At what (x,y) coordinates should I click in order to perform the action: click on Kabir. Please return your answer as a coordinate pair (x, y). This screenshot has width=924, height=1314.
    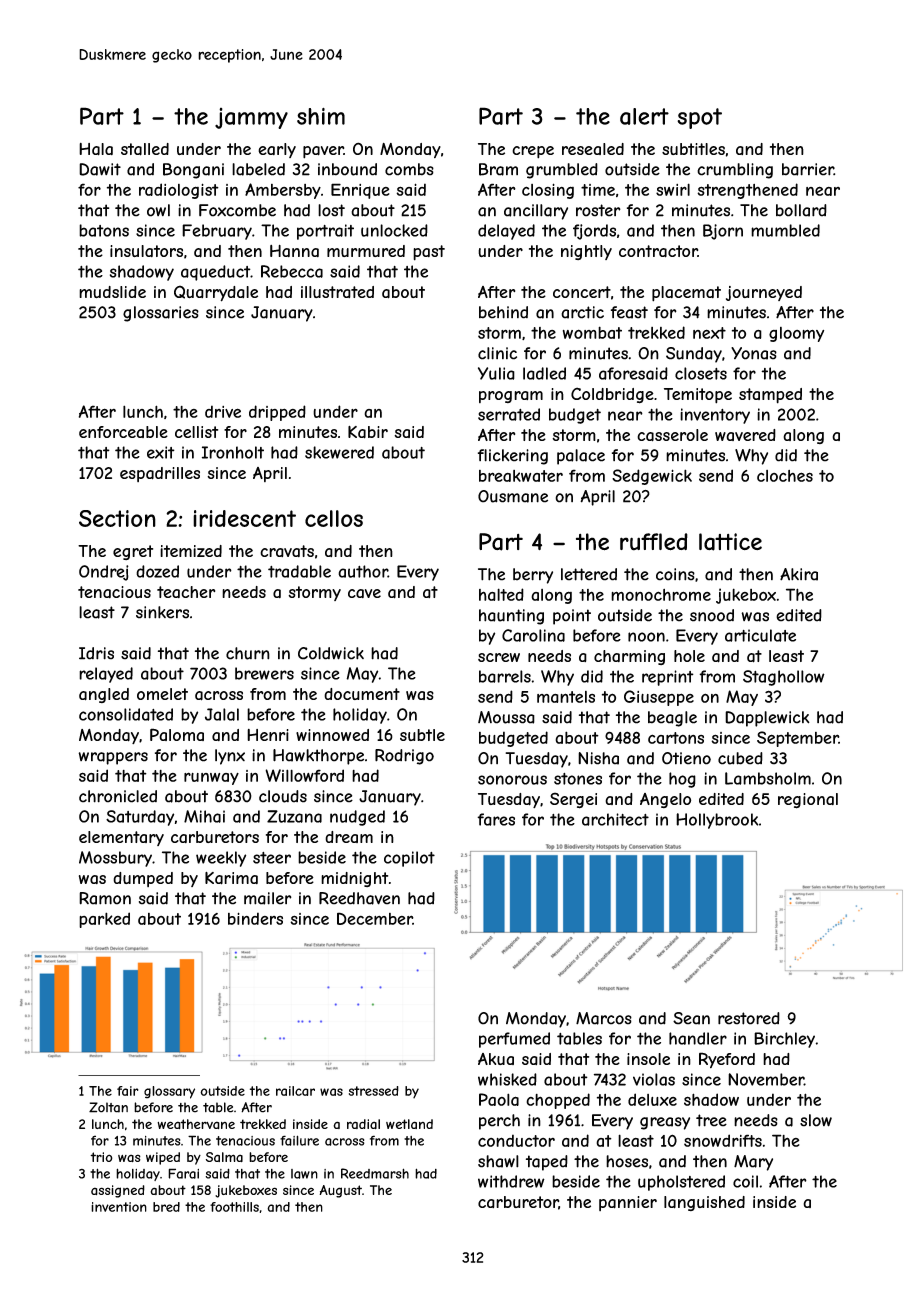
    Looking at the image, I should click on (368, 432).
